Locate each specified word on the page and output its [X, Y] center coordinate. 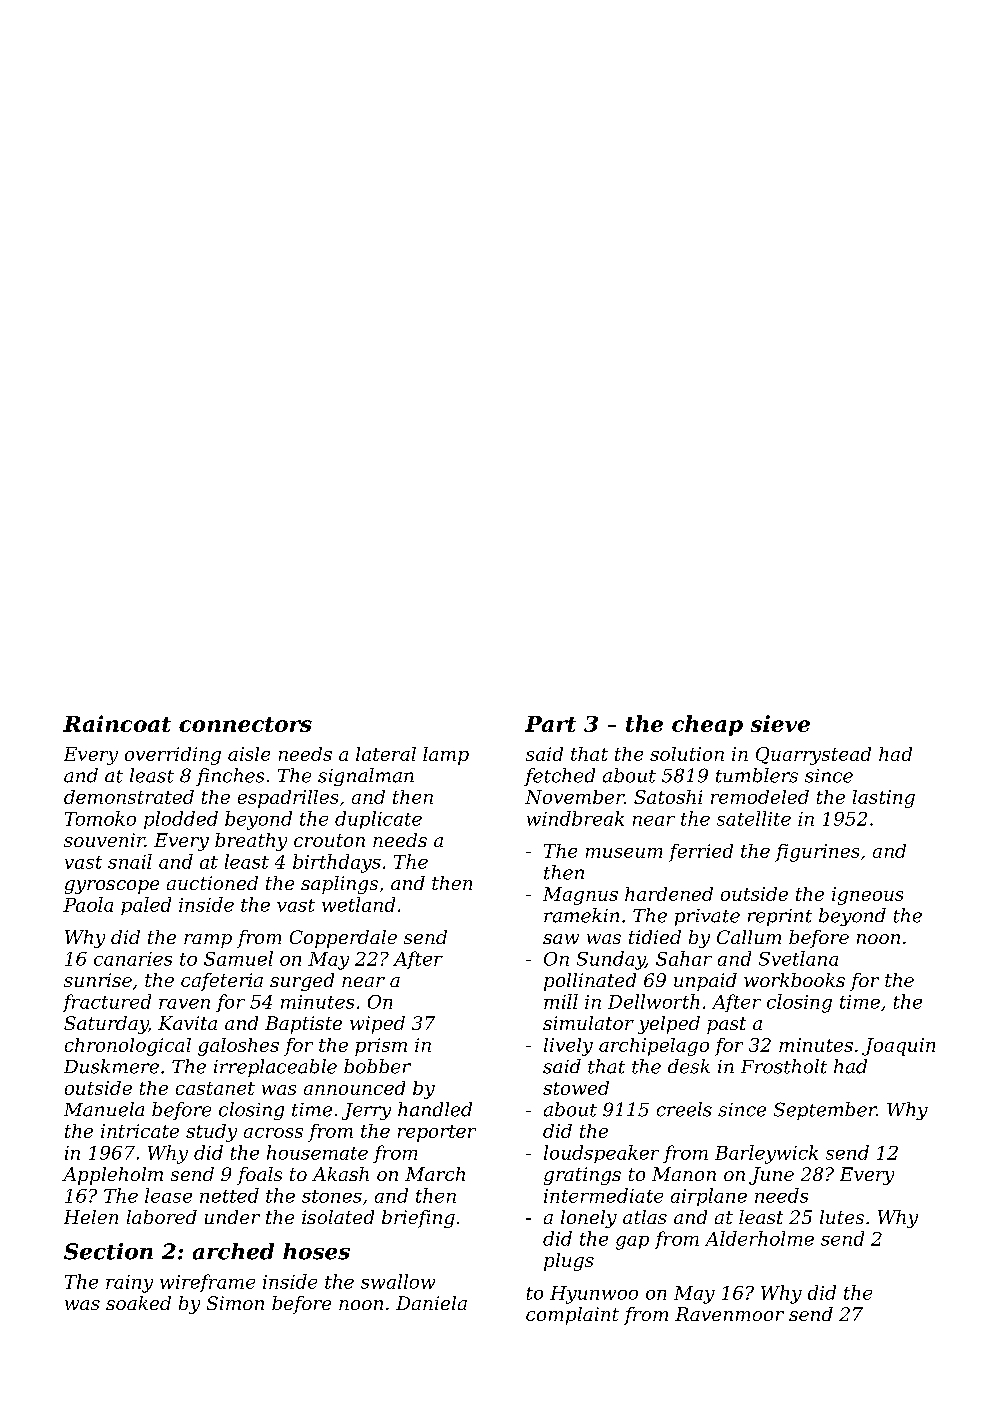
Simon [235, 1303]
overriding [173, 756]
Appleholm [112, 1176]
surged [302, 982]
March [435, 1174]
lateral [386, 754]
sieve [780, 723]
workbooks [794, 980]
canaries [133, 959]
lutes [842, 1217]
